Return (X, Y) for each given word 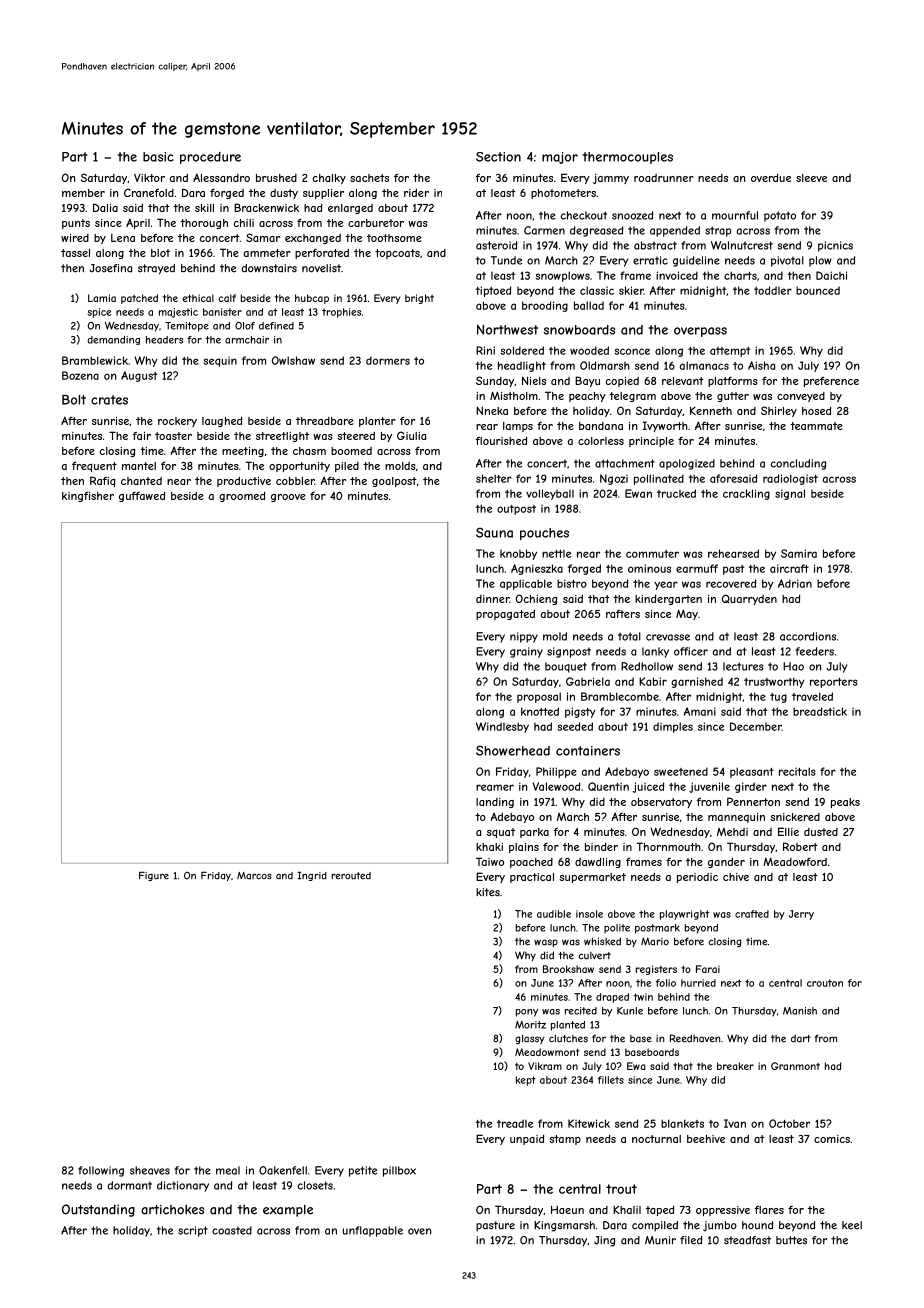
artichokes (172, 1209)
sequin (220, 362)
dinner (492, 599)
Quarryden (749, 599)
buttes (791, 1240)
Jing (604, 1241)
